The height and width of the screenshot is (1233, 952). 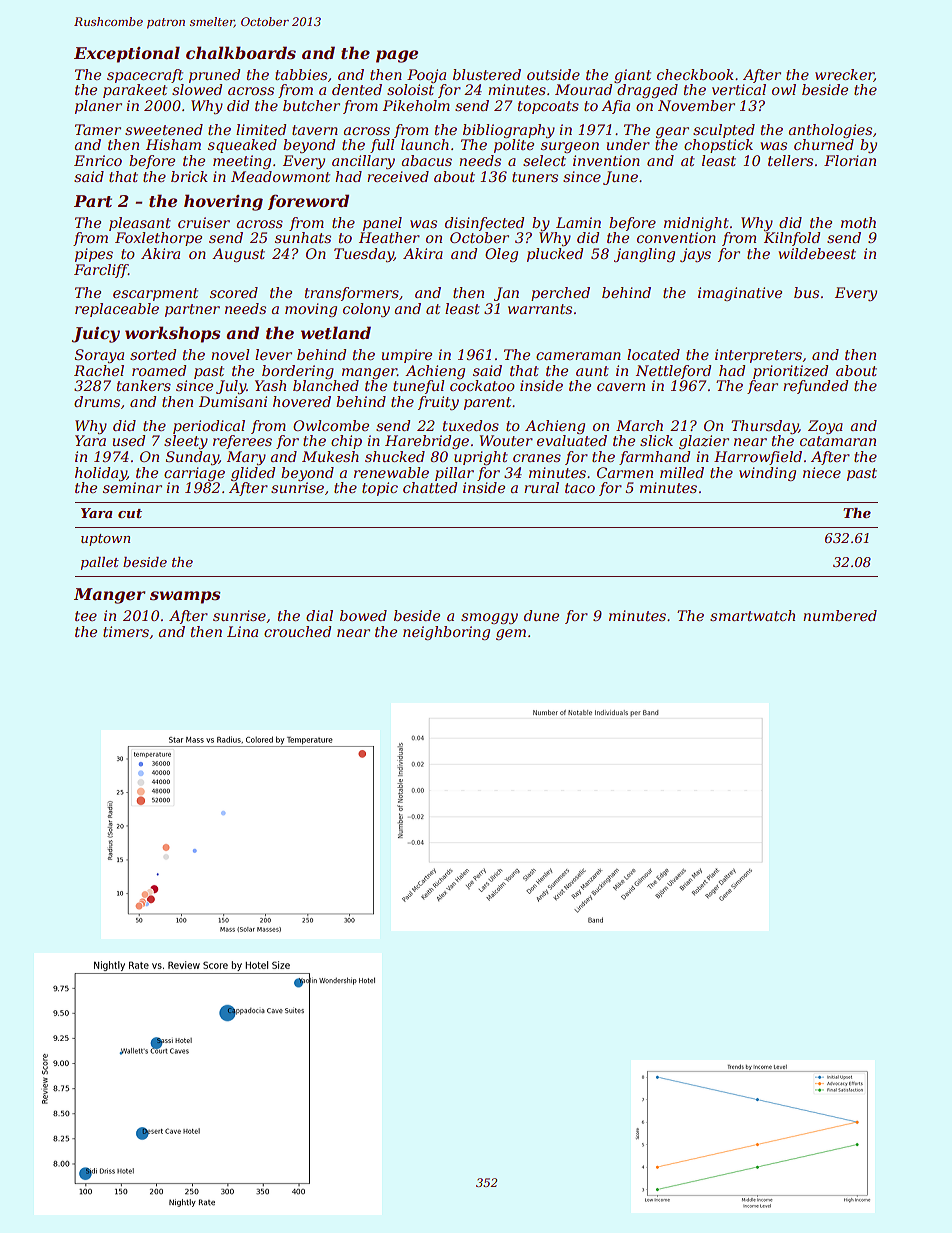 What do you see at coordinates (425, 144) in the screenshot?
I see `launch` at bounding box center [425, 144].
